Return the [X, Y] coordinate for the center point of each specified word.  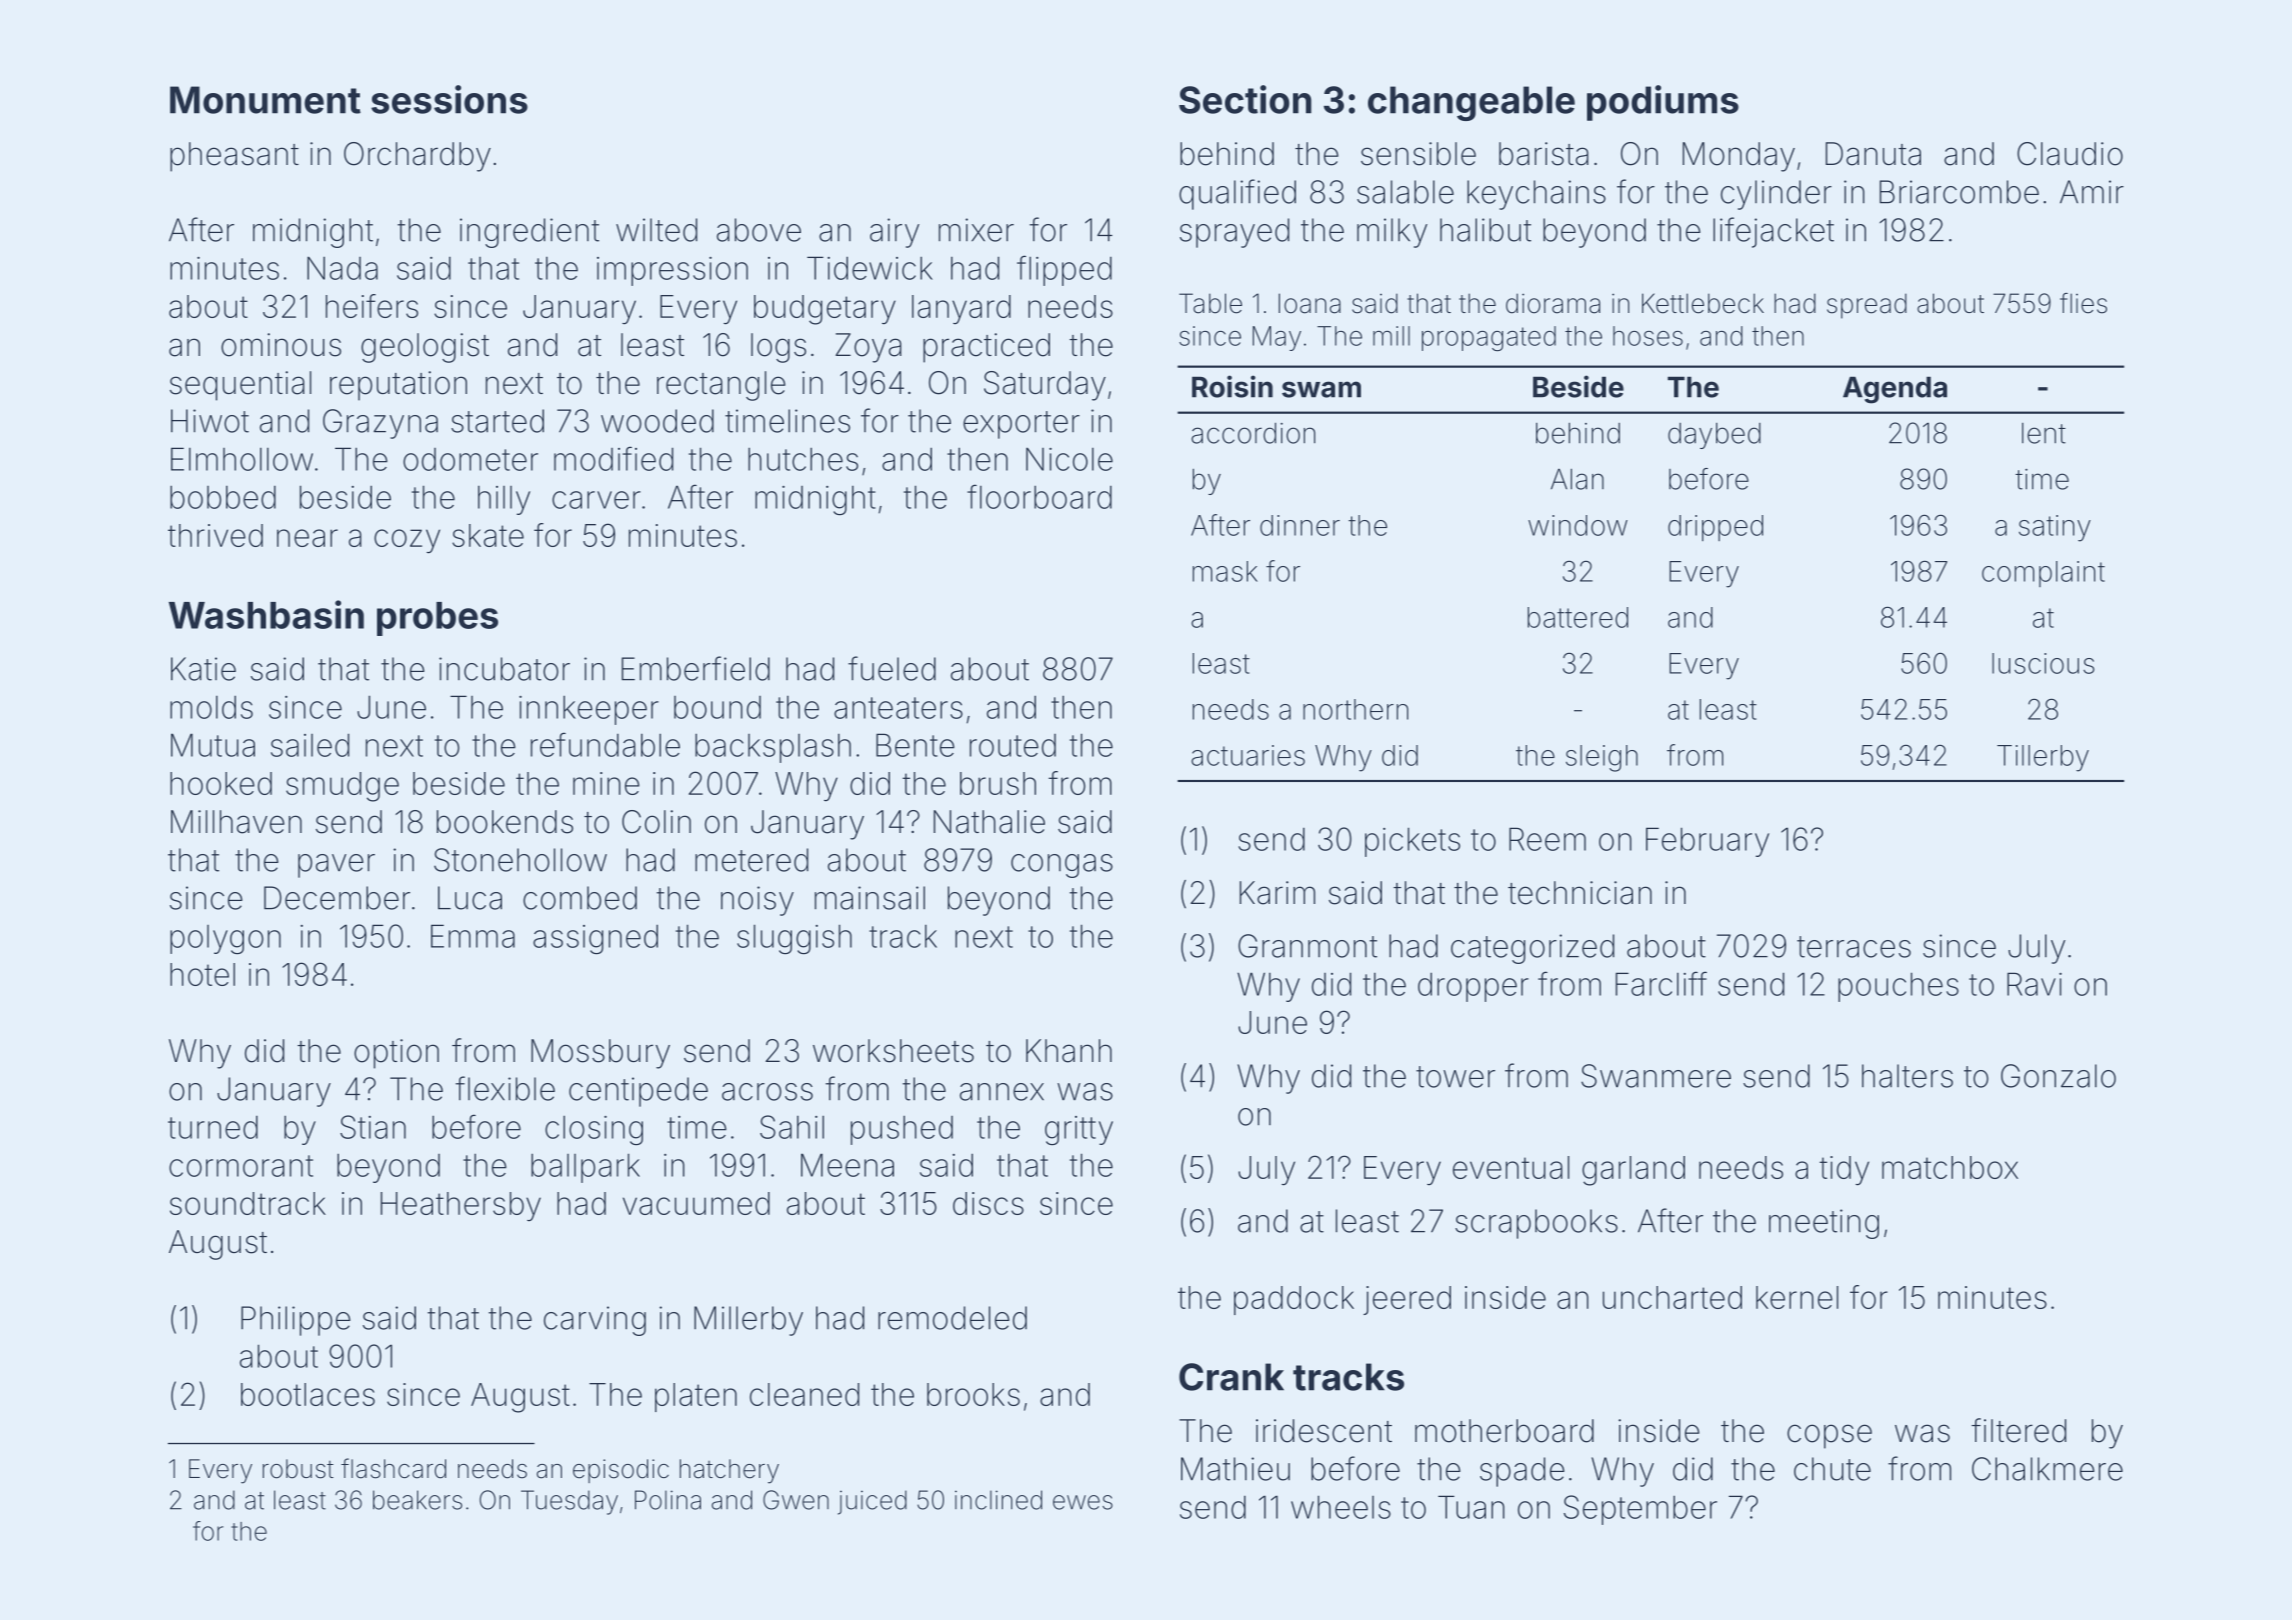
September [1640, 1510]
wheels [1341, 1507]
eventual [1511, 1167]
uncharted [1672, 1297]
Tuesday [569, 1502]
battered [1578, 617]
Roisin [1232, 386]
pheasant [234, 157]
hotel [202, 974]
